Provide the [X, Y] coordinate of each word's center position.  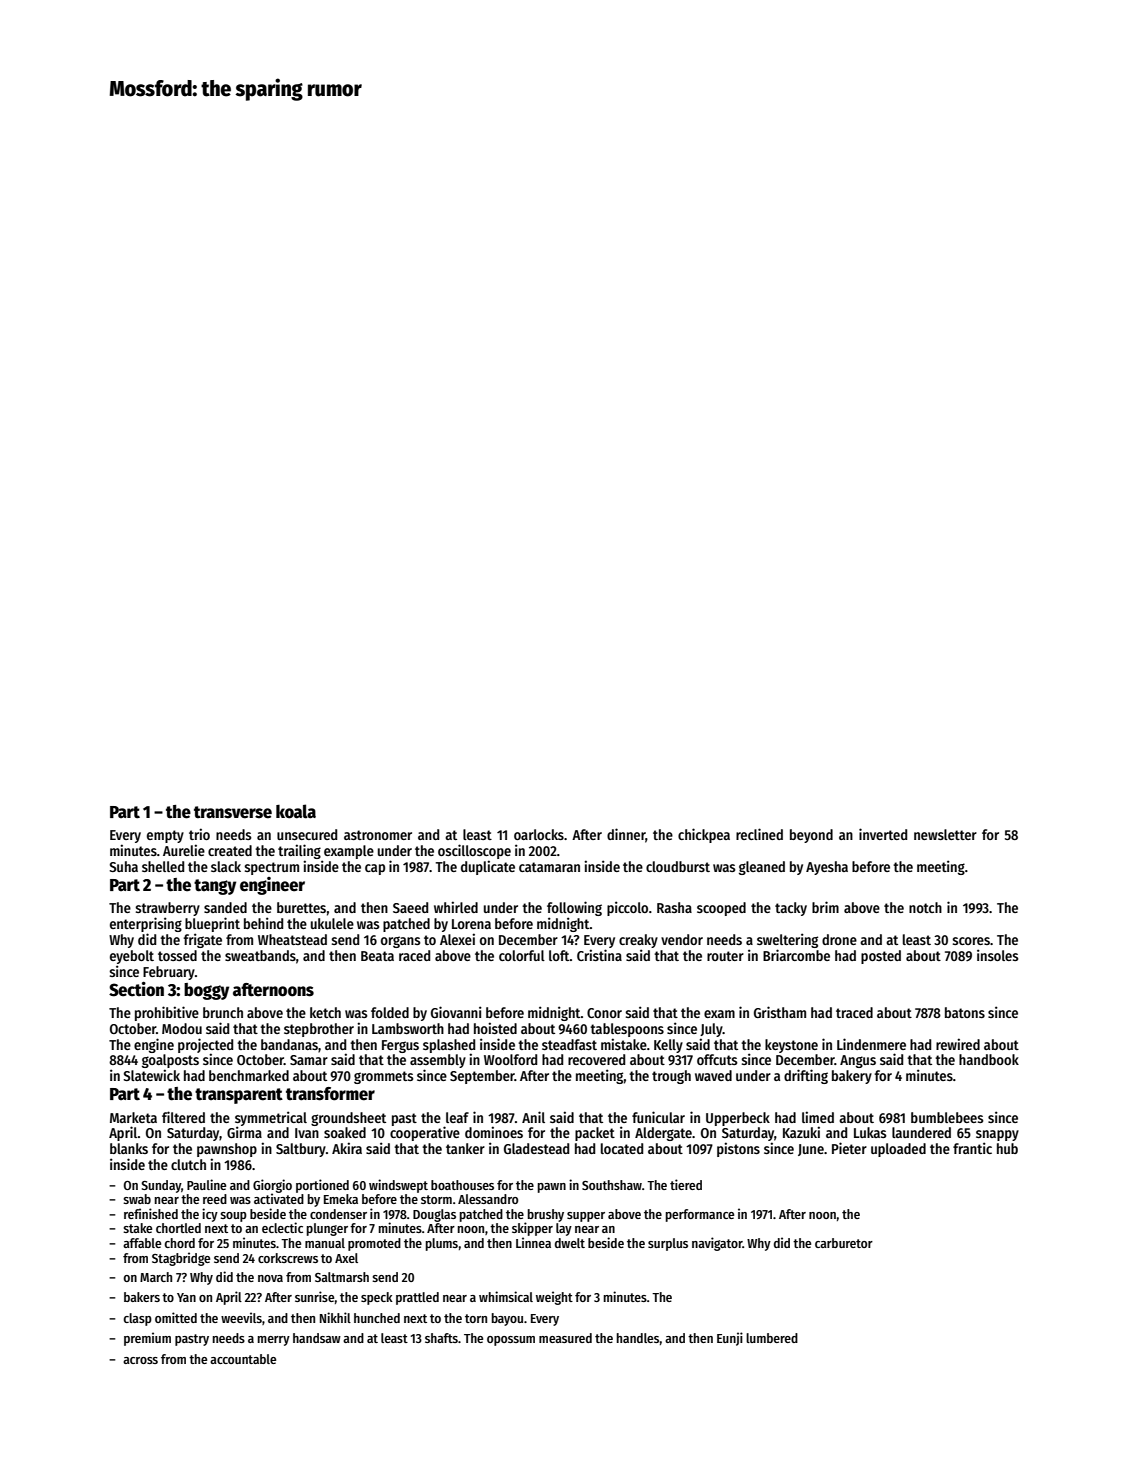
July [711, 1030]
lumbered [772, 1338]
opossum [511, 1341]
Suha [123, 866]
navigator [717, 1244]
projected [205, 1045]
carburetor [844, 1243]
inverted [883, 834]
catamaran [549, 867]
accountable [243, 1359]
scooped [721, 909]
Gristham [780, 1012]
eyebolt [132, 957]
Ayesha [827, 868]
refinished [151, 1213]
